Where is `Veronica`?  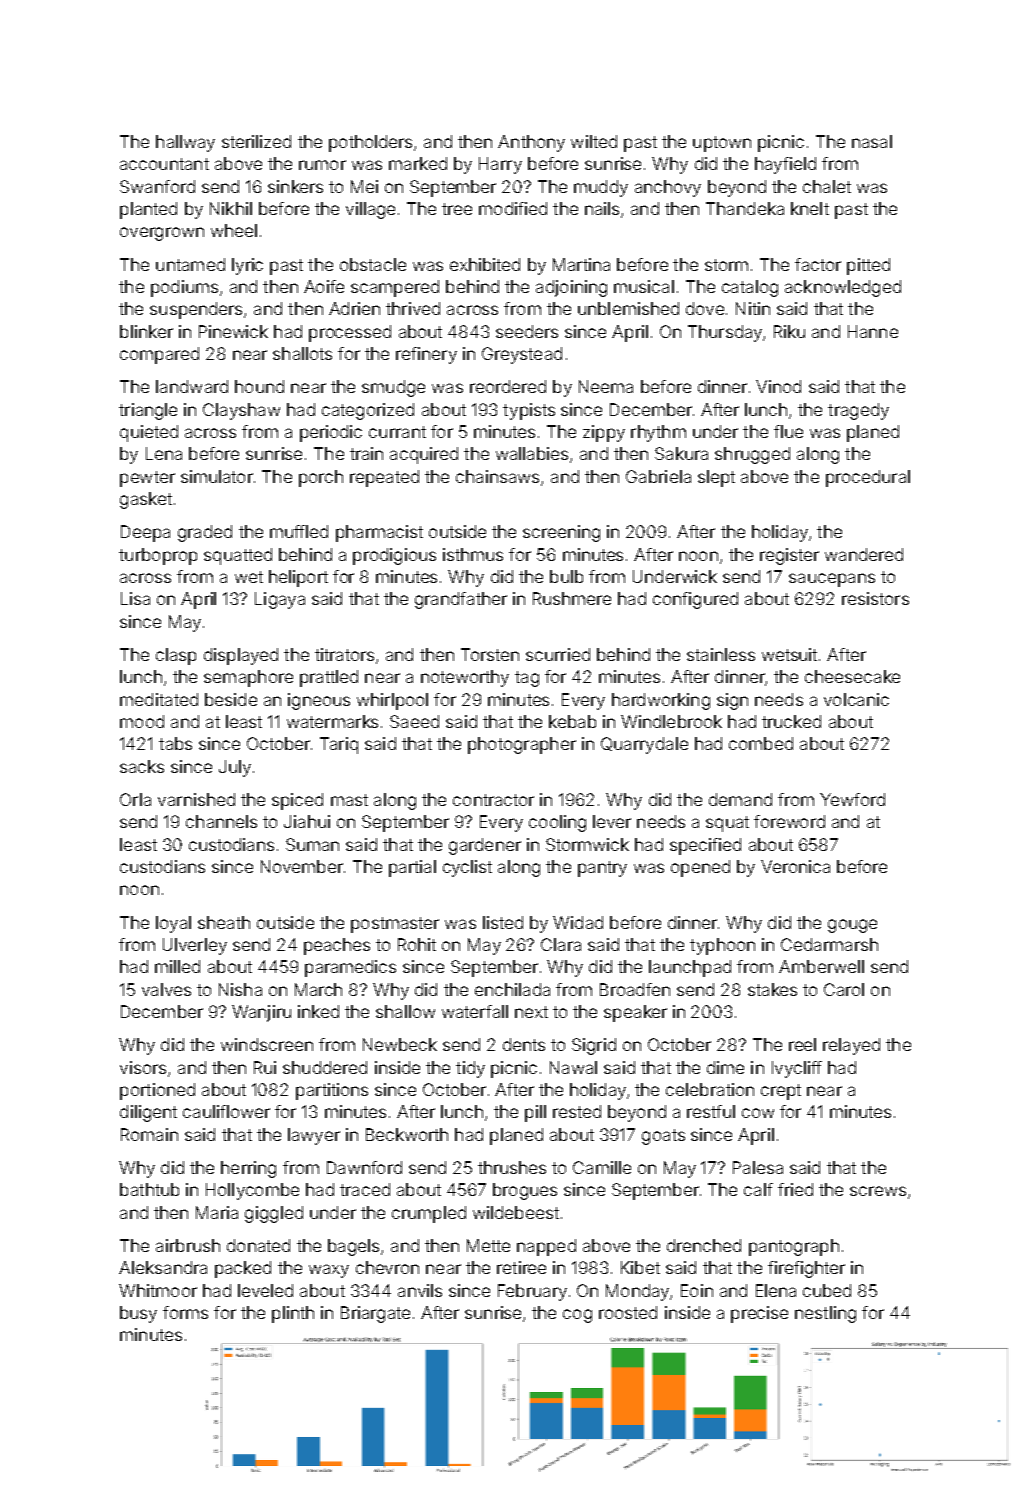
Veronica is located at coordinates (795, 866).
